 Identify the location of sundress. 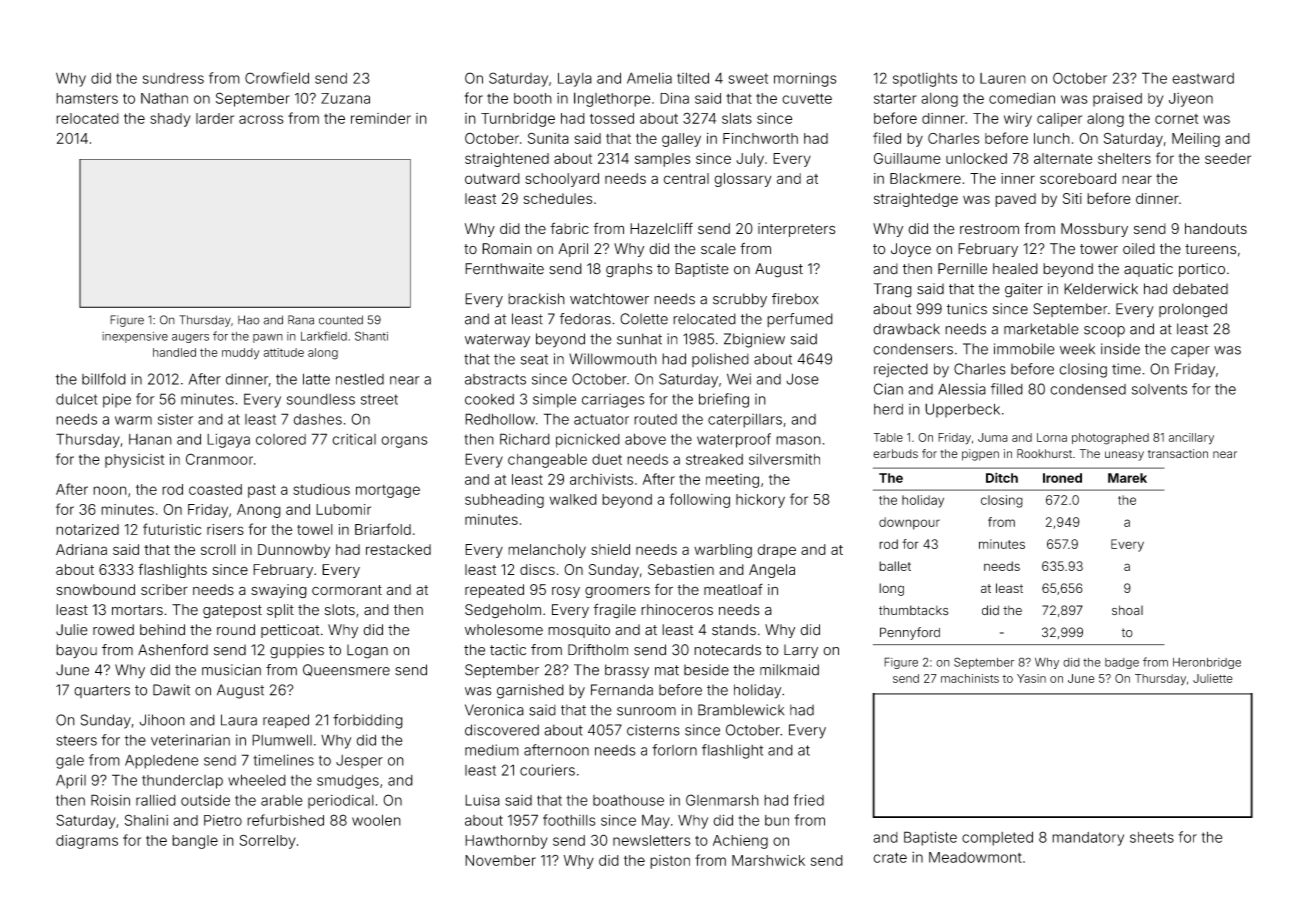
(173, 78).
